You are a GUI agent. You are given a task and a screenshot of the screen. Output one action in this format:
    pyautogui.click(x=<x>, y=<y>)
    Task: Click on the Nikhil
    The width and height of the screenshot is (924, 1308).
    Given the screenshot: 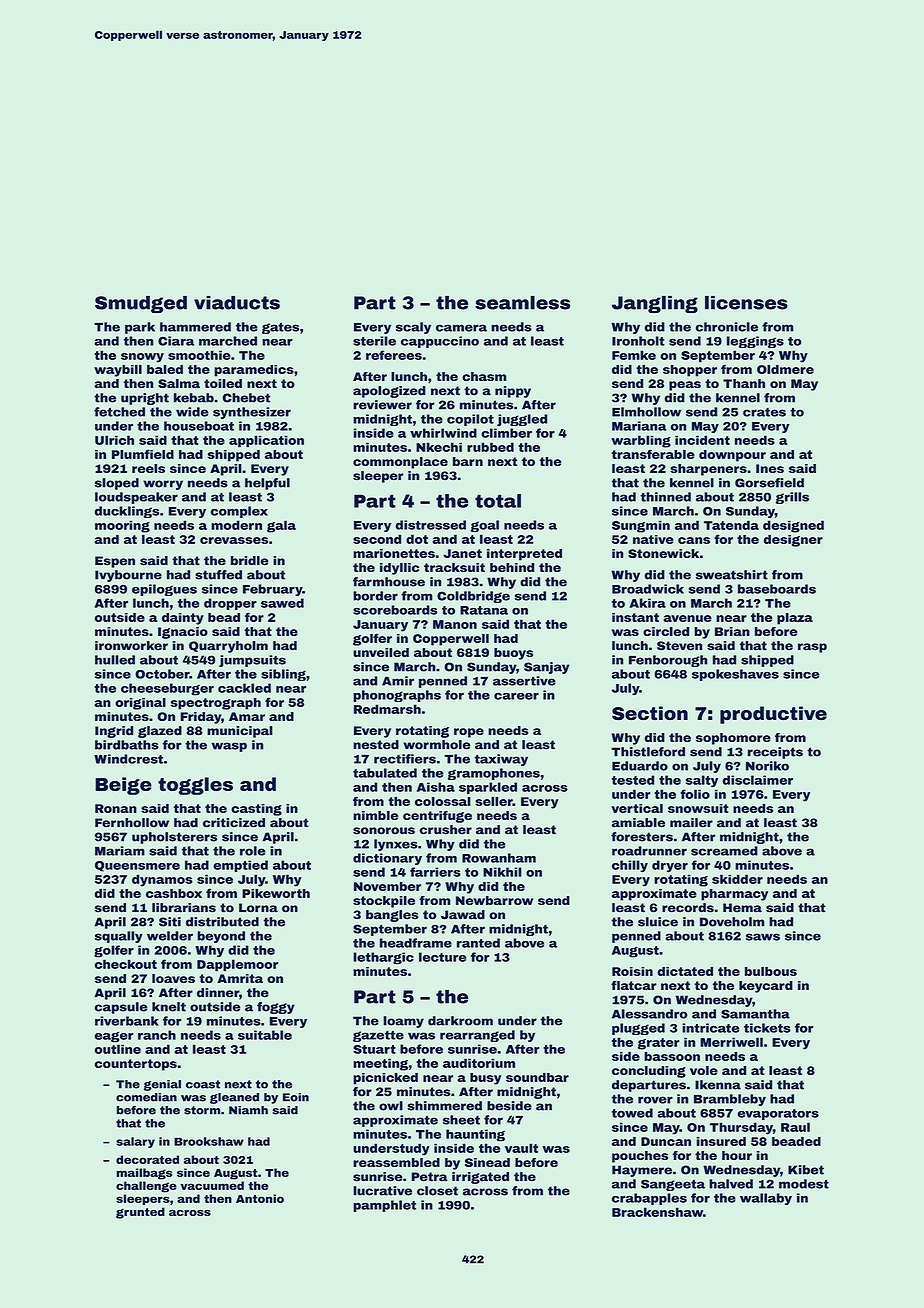 What is the action you would take?
    pyautogui.click(x=502, y=872)
